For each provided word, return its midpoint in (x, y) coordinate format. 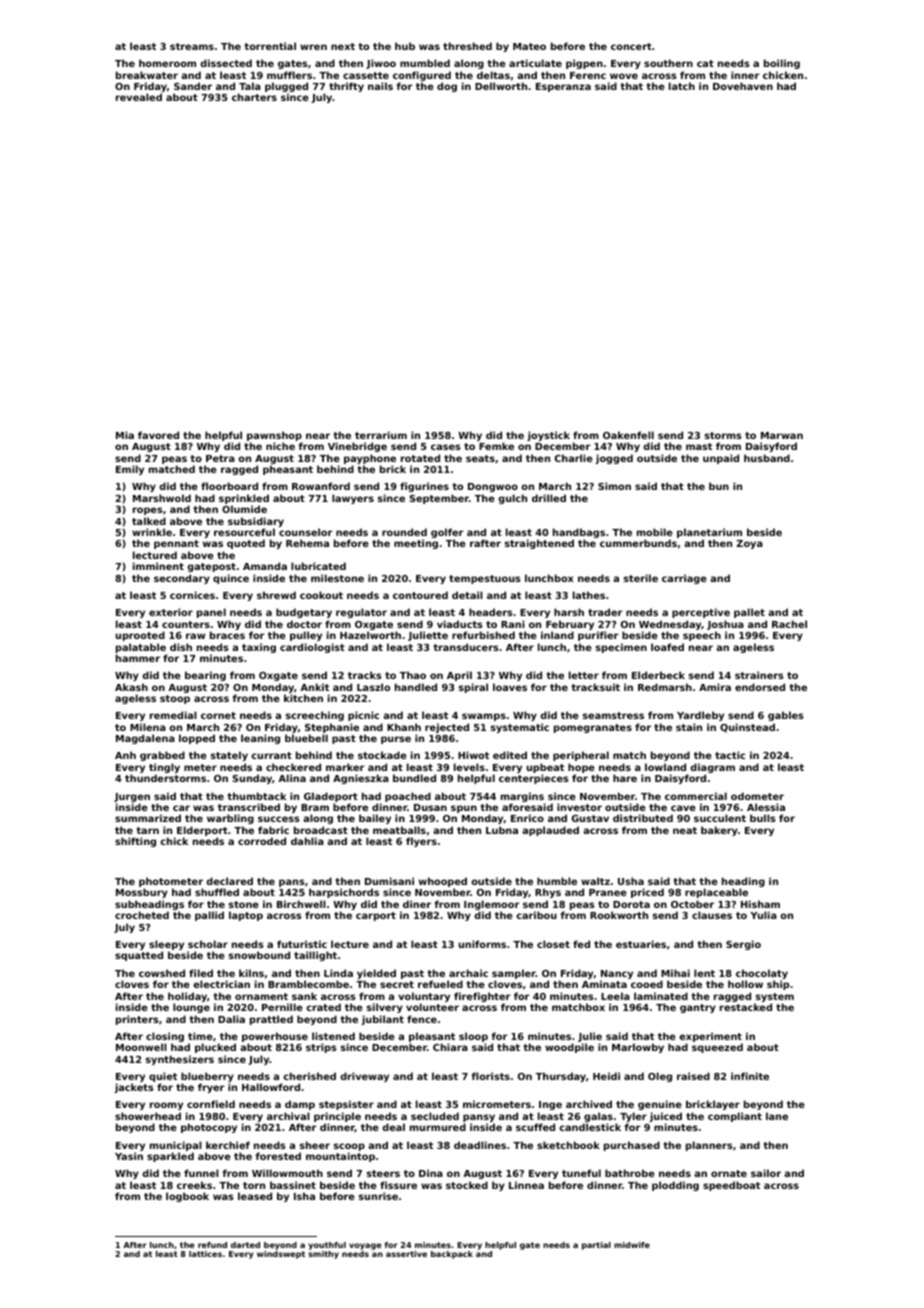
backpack (452, 1255)
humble (557, 881)
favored (158, 435)
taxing (259, 648)
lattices (205, 1254)
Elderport (202, 831)
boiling (782, 64)
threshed (467, 46)
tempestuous (485, 579)
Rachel (789, 624)
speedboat (731, 1186)
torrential (270, 46)
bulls (763, 818)
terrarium (381, 435)
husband (767, 458)
